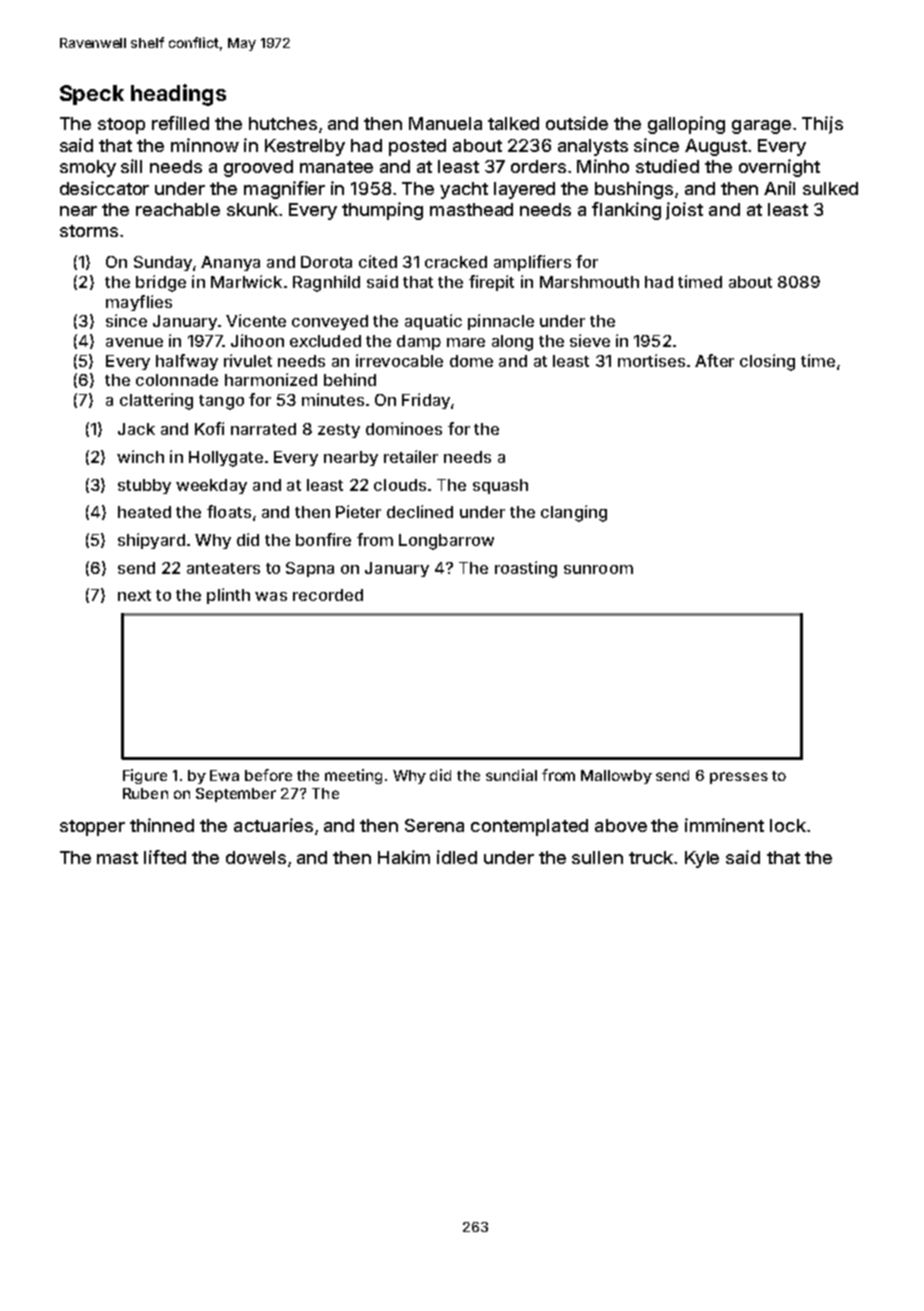 This page has height=1311, width=924. I want to click on headings, so click(178, 95).
